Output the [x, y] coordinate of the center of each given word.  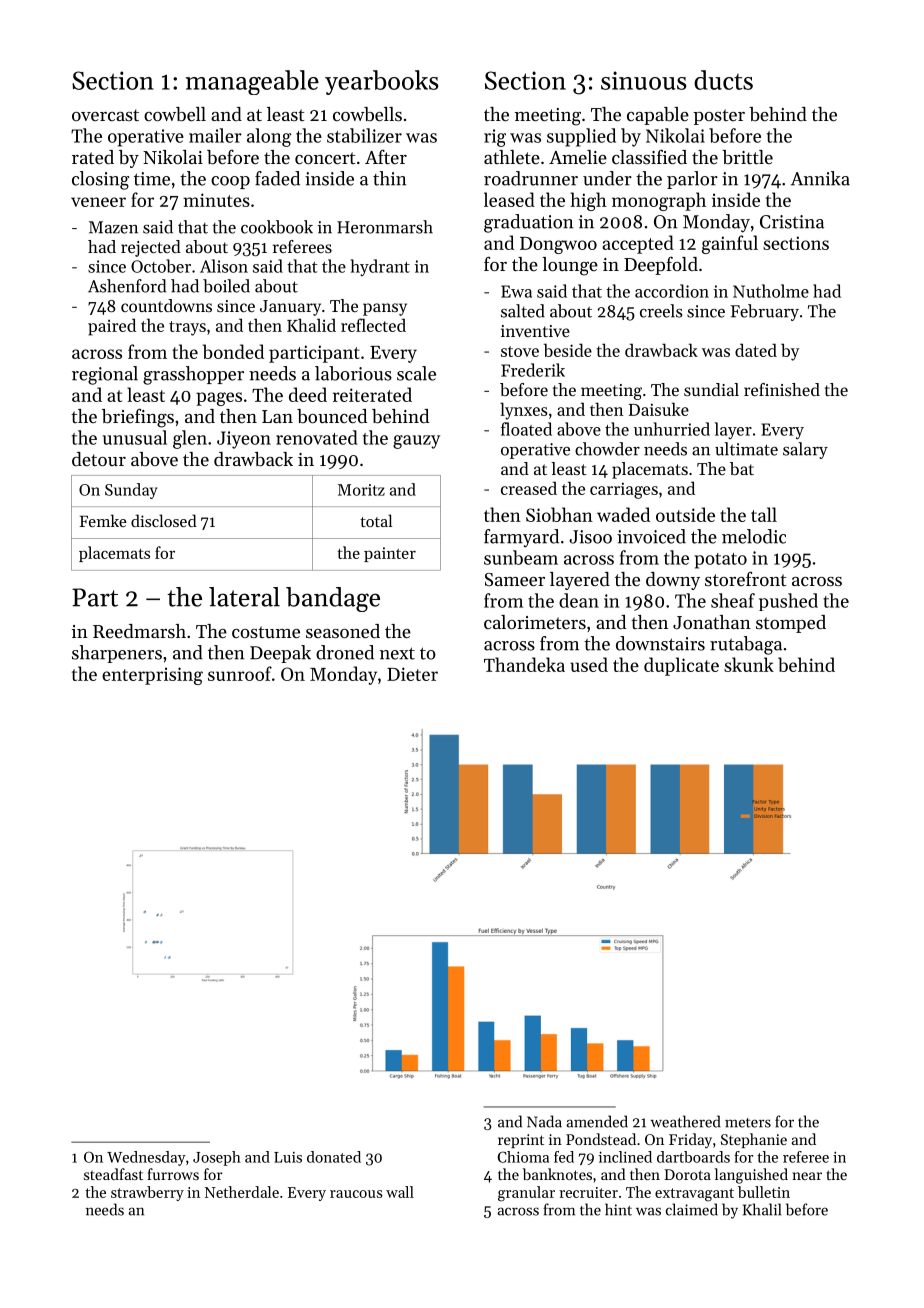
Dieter [412, 674]
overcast [105, 115]
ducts [723, 80]
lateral [244, 597]
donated [334, 1157]
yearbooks [381, 82]
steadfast [113, 1174]
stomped [791, 624]
